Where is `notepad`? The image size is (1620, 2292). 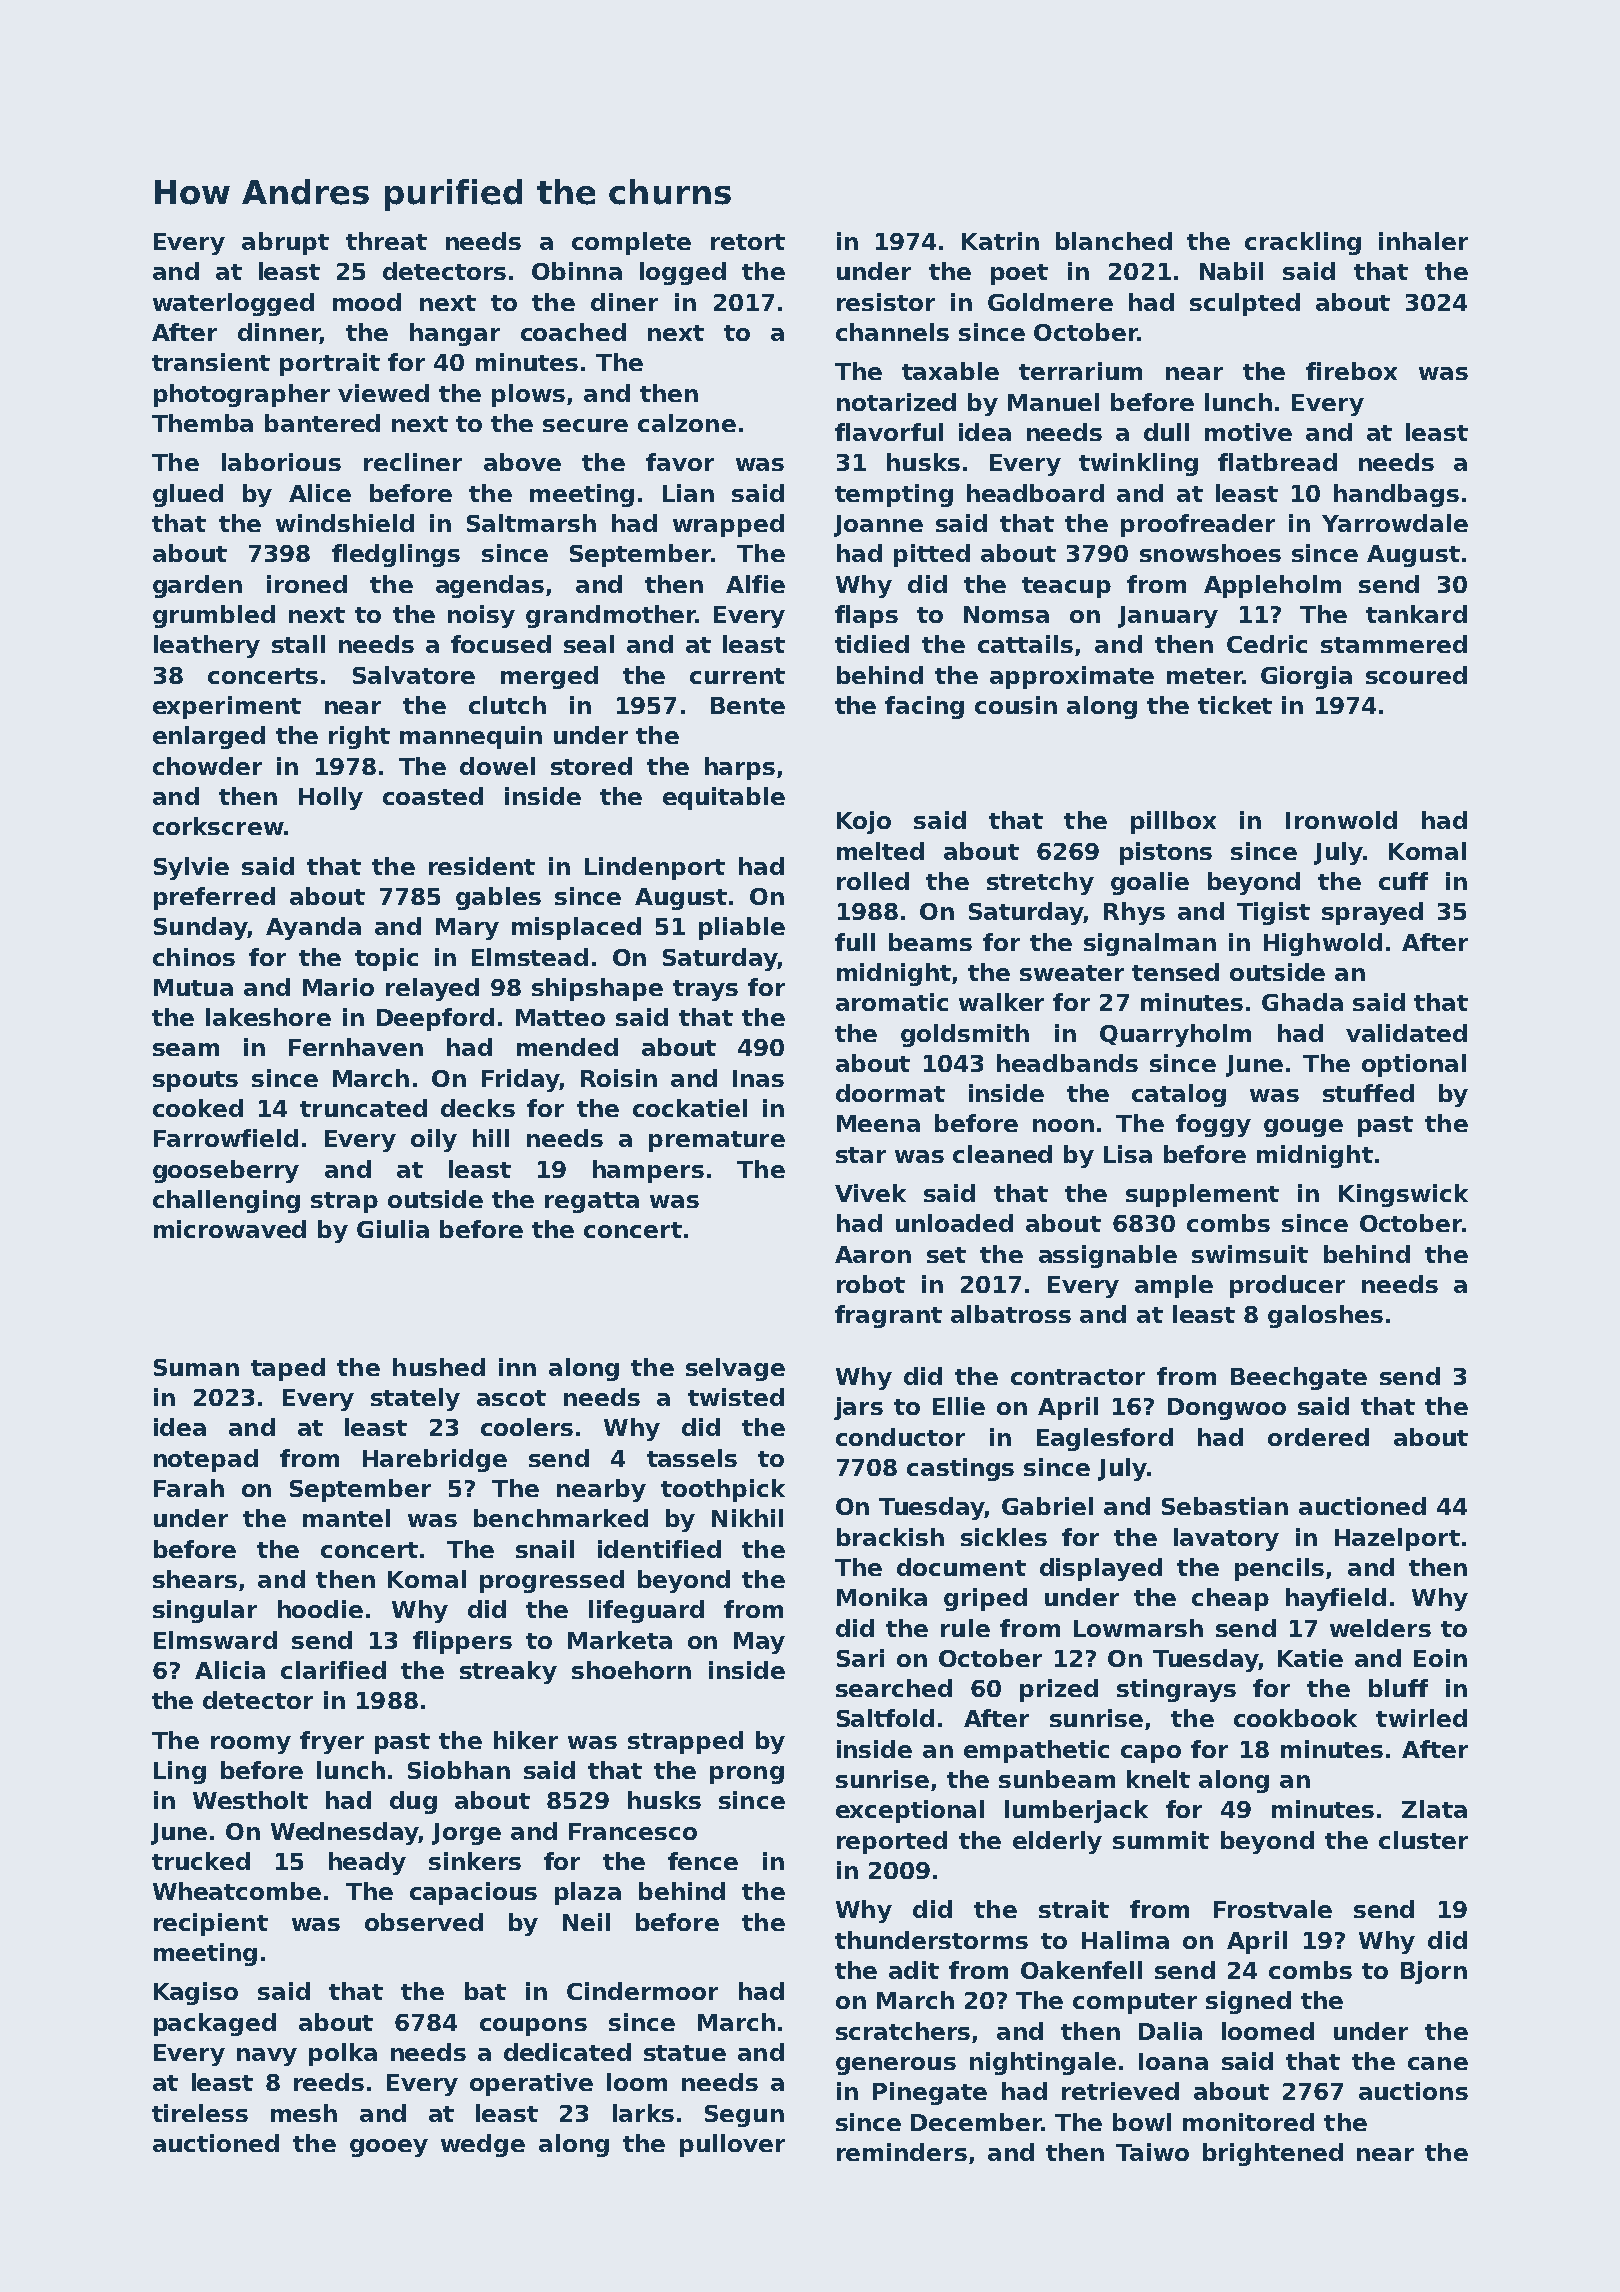 notepad is located at coordinates (206, 1460).
